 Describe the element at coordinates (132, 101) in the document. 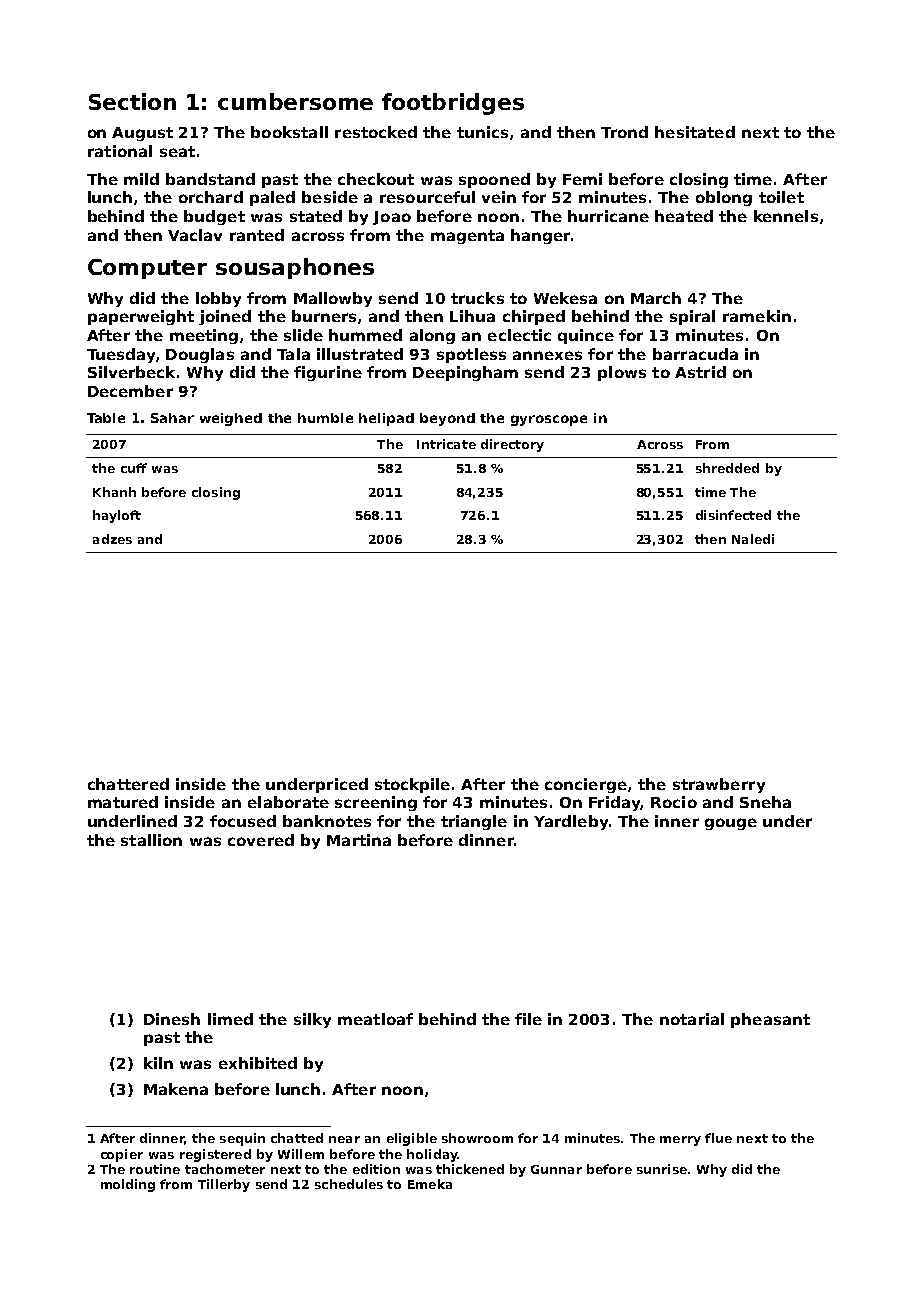

I see `Section` at that location.
